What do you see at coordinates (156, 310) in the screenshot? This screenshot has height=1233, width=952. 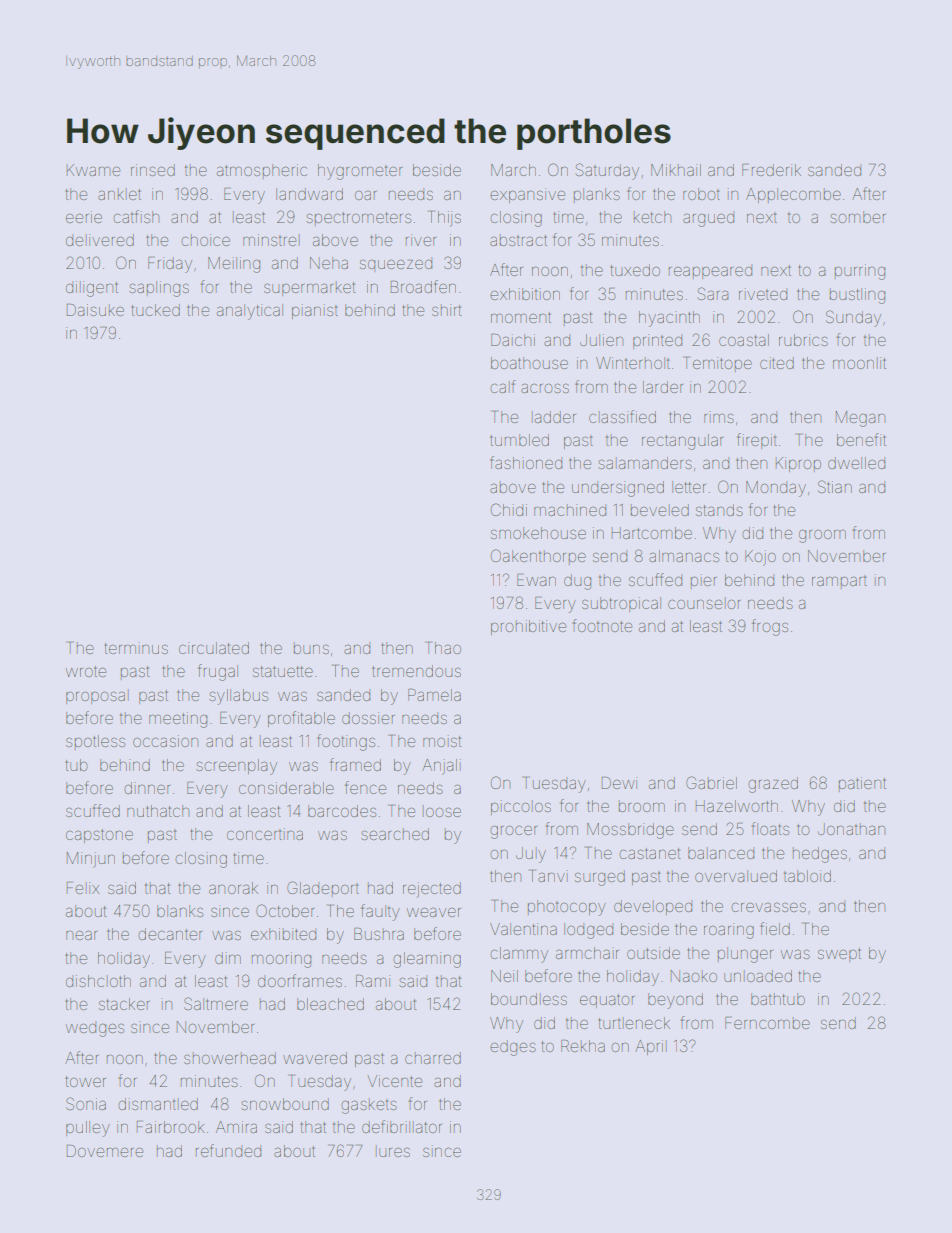 I see `tucked` at bounding box center [156, 310].
